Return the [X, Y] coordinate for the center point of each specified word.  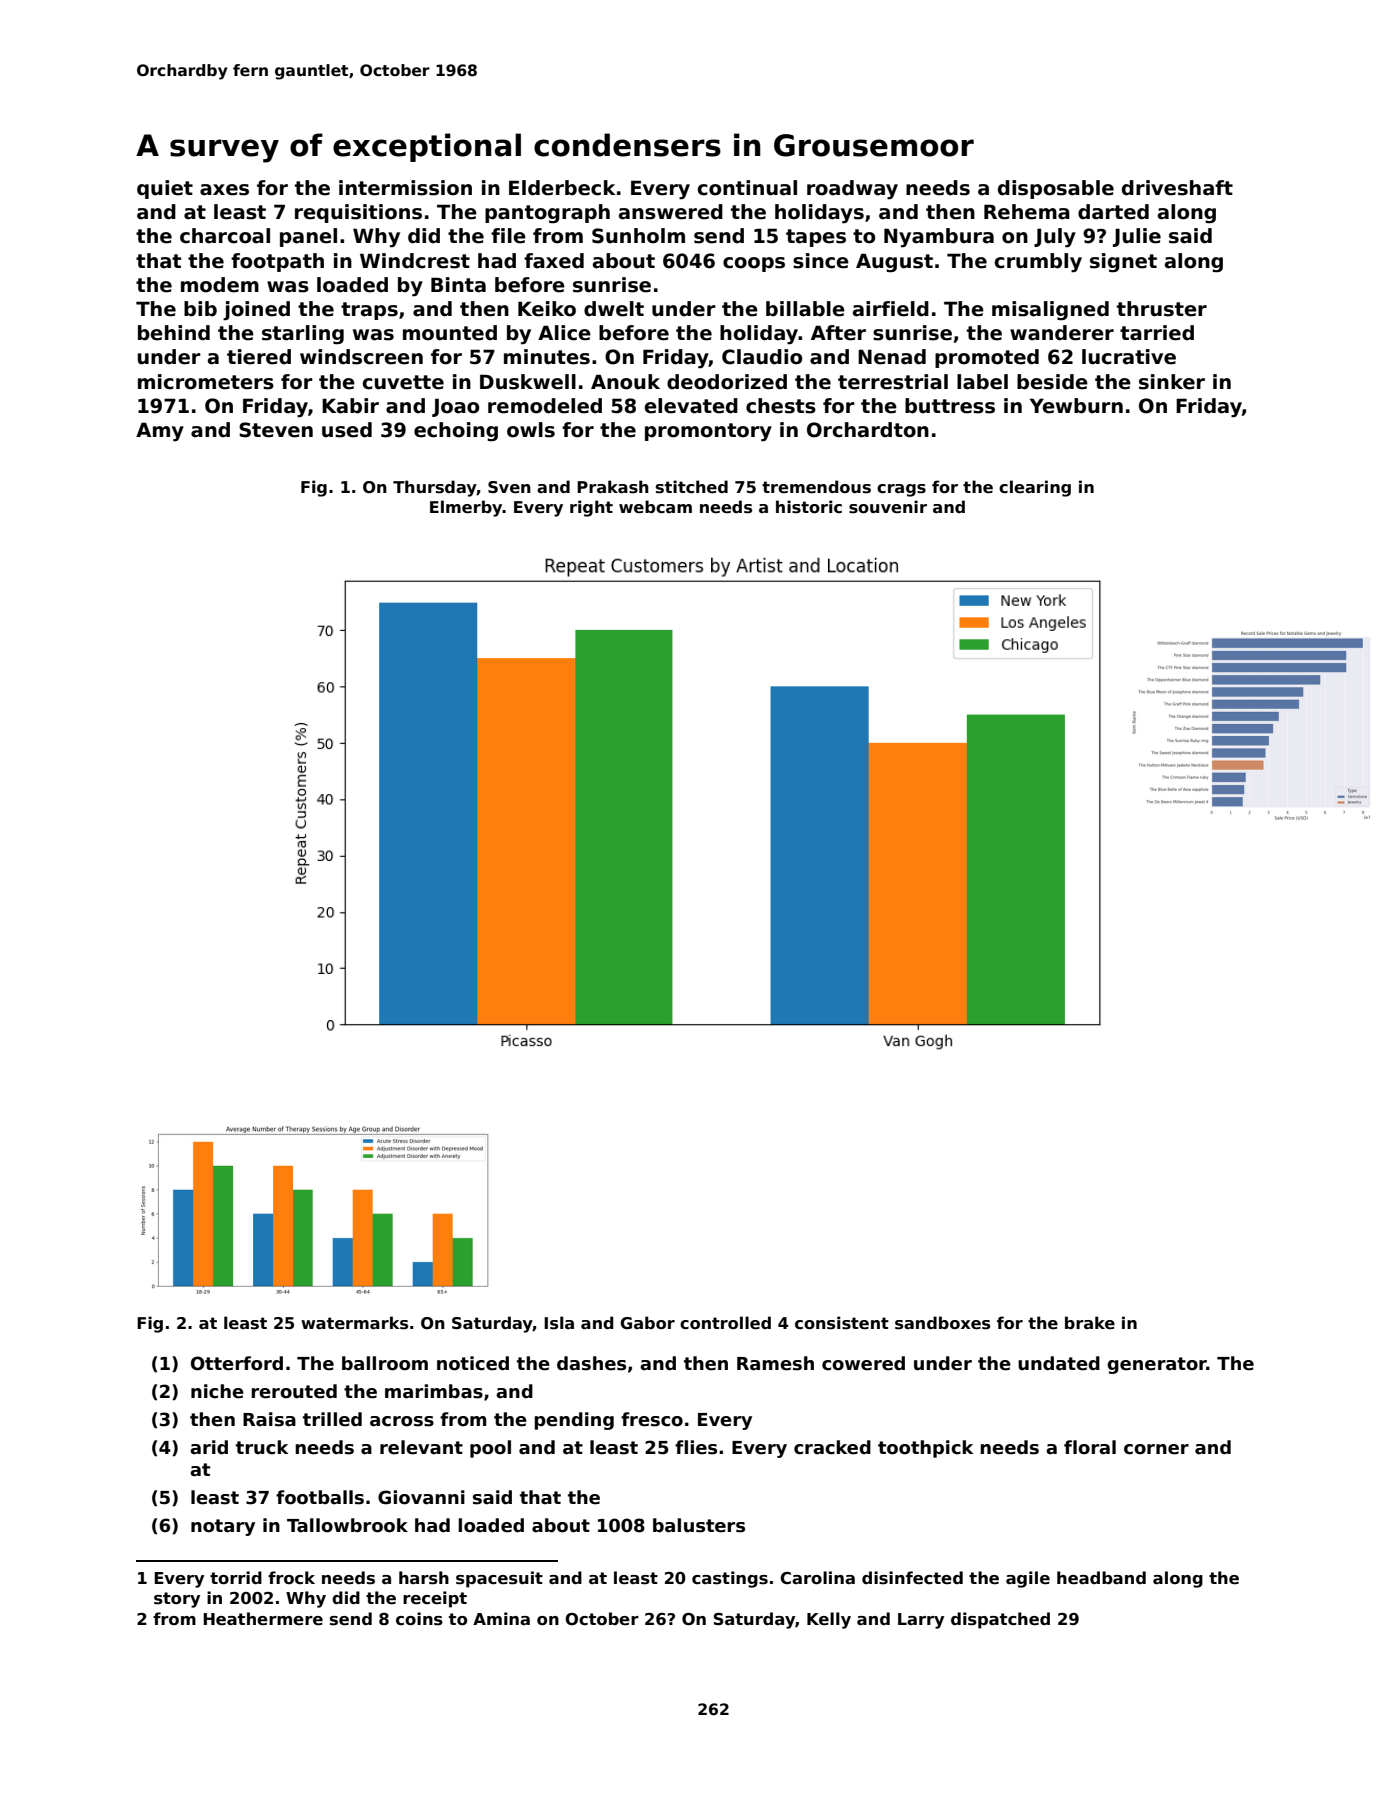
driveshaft [1177, 188]
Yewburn [1076, 406]
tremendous [816, 487]
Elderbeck [562, 188]
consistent [842, 1323]
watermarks [354, 1323]
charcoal [225, 236]
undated [1059, 1363]
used [347, 430]
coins [419, 1619]
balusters [699, 1525]
